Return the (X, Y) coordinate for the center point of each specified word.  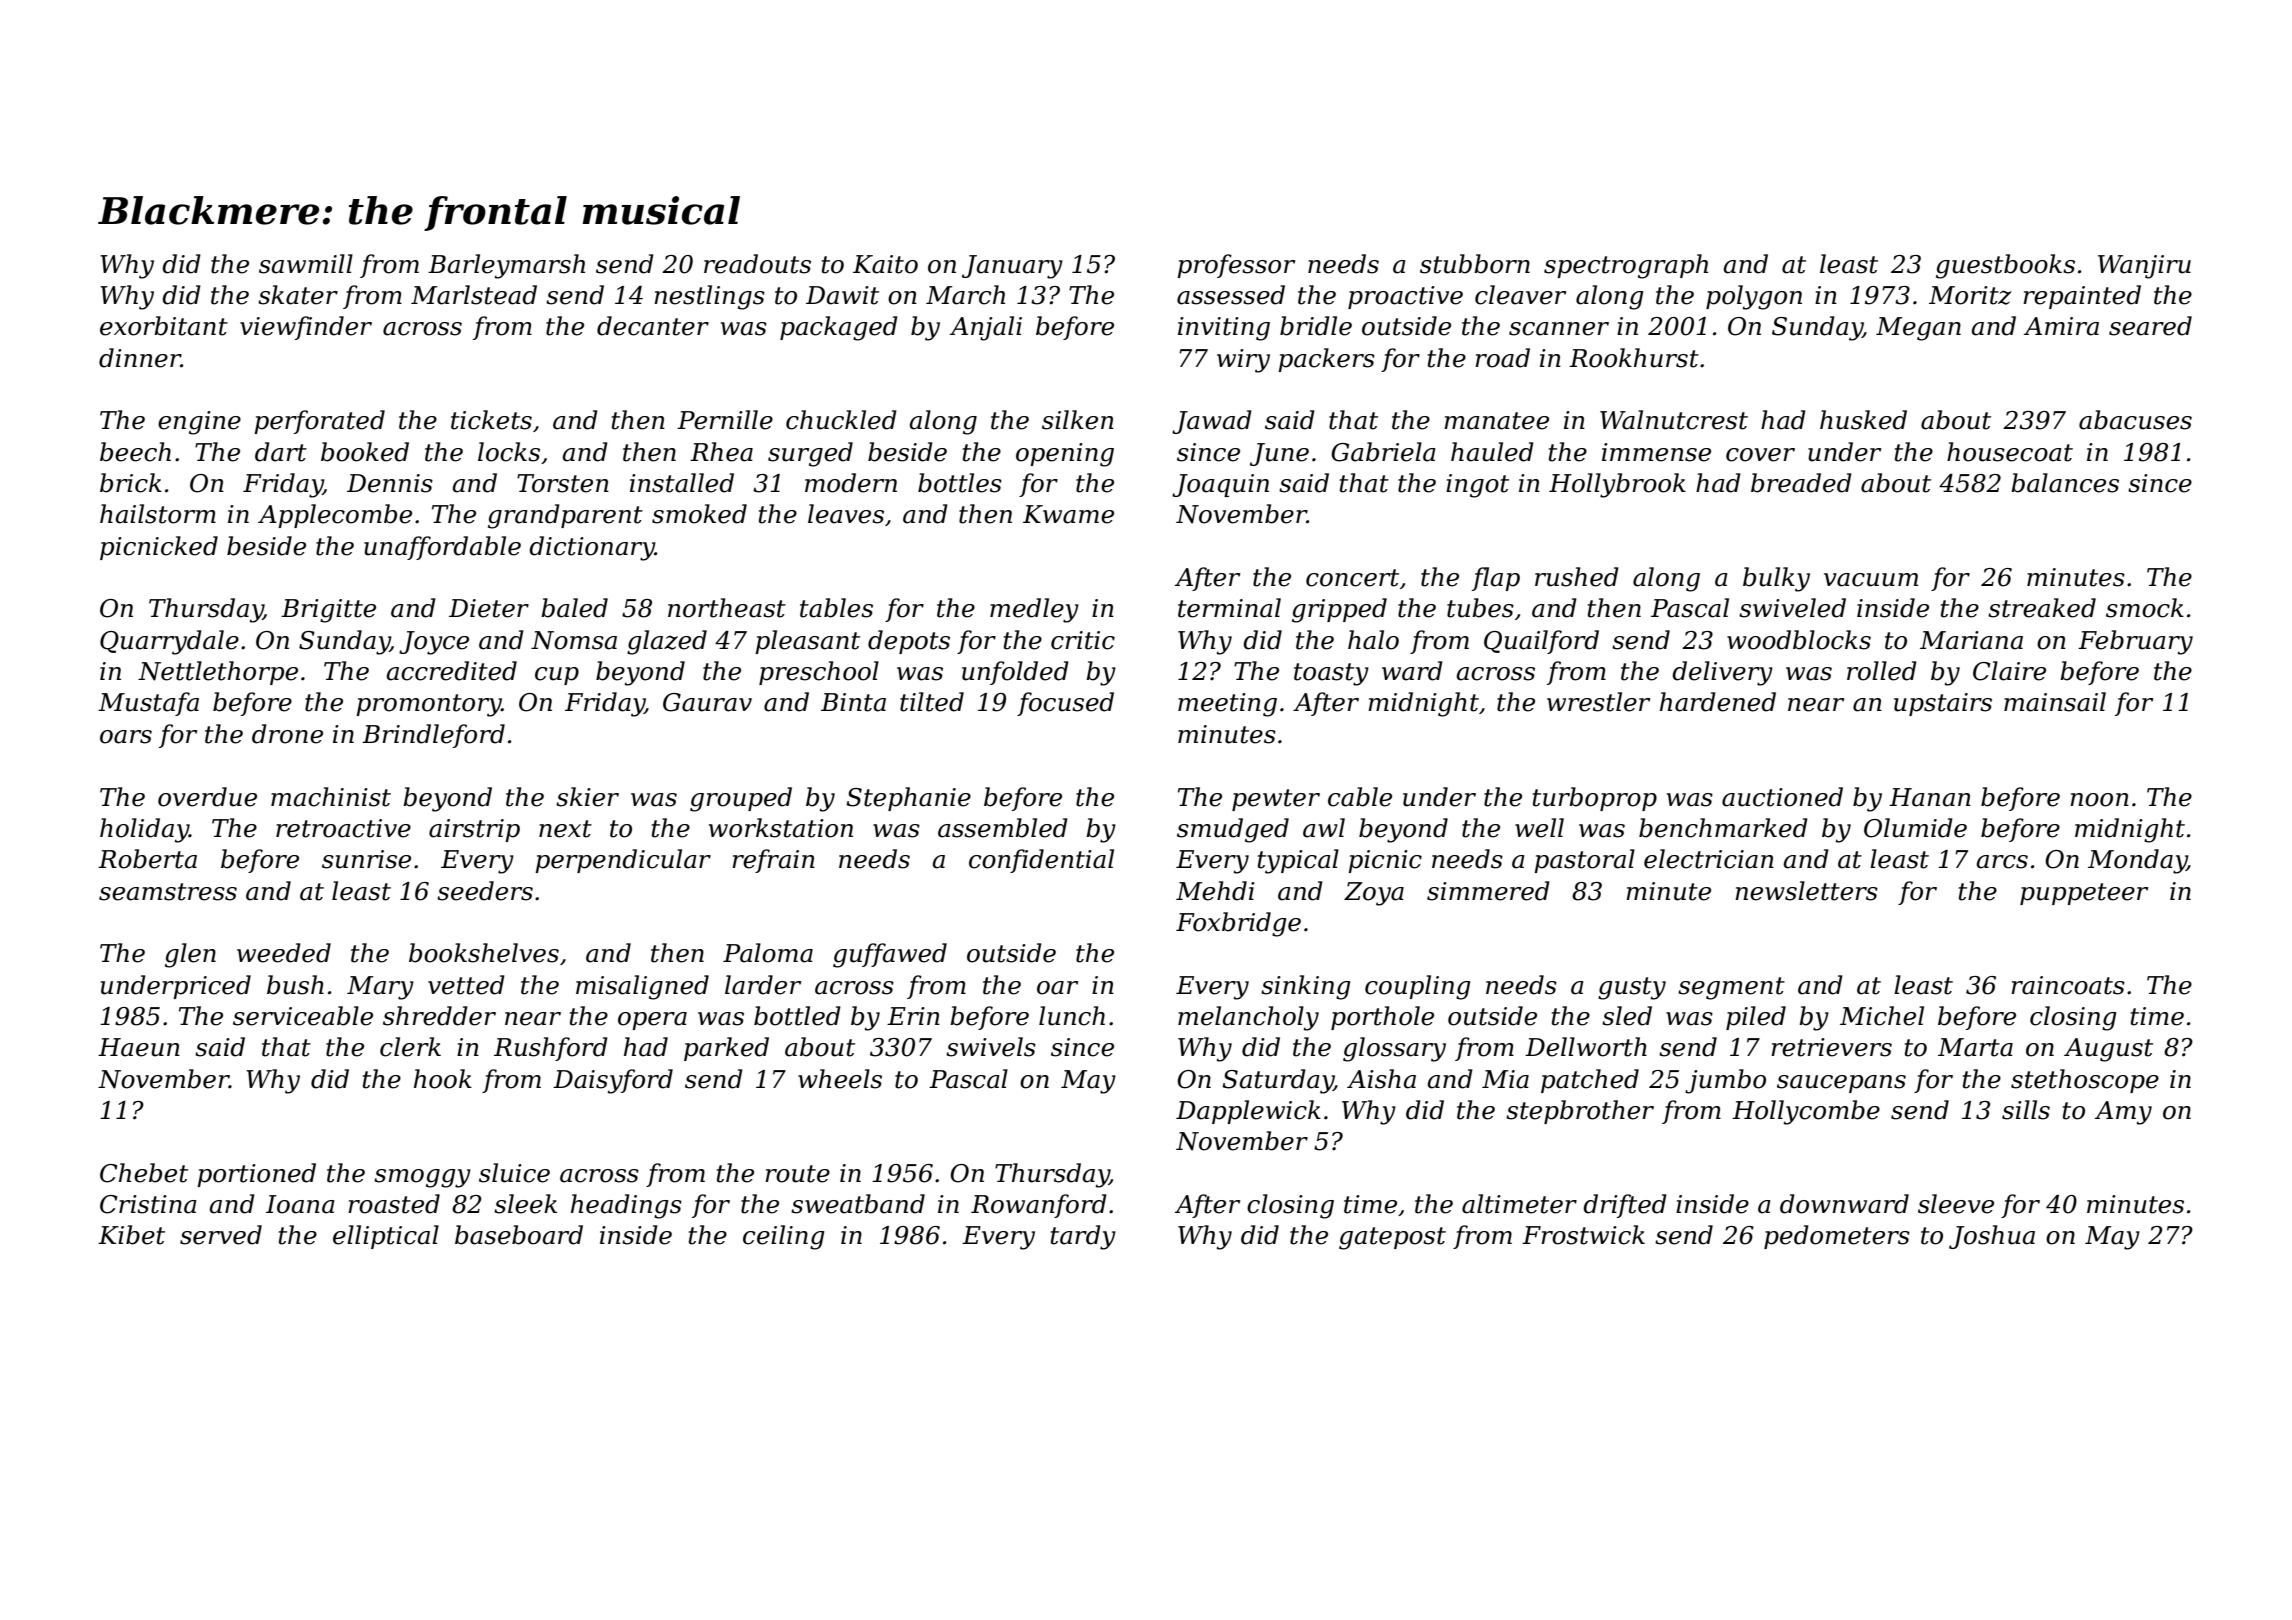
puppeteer (2084, 894)
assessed (1231, 295)
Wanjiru (2144, 267)
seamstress (168, 892)
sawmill (306, 264)
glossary (1394, 1049)
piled (1756, 1018)
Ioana (300, 1204)
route (797, 1174)
